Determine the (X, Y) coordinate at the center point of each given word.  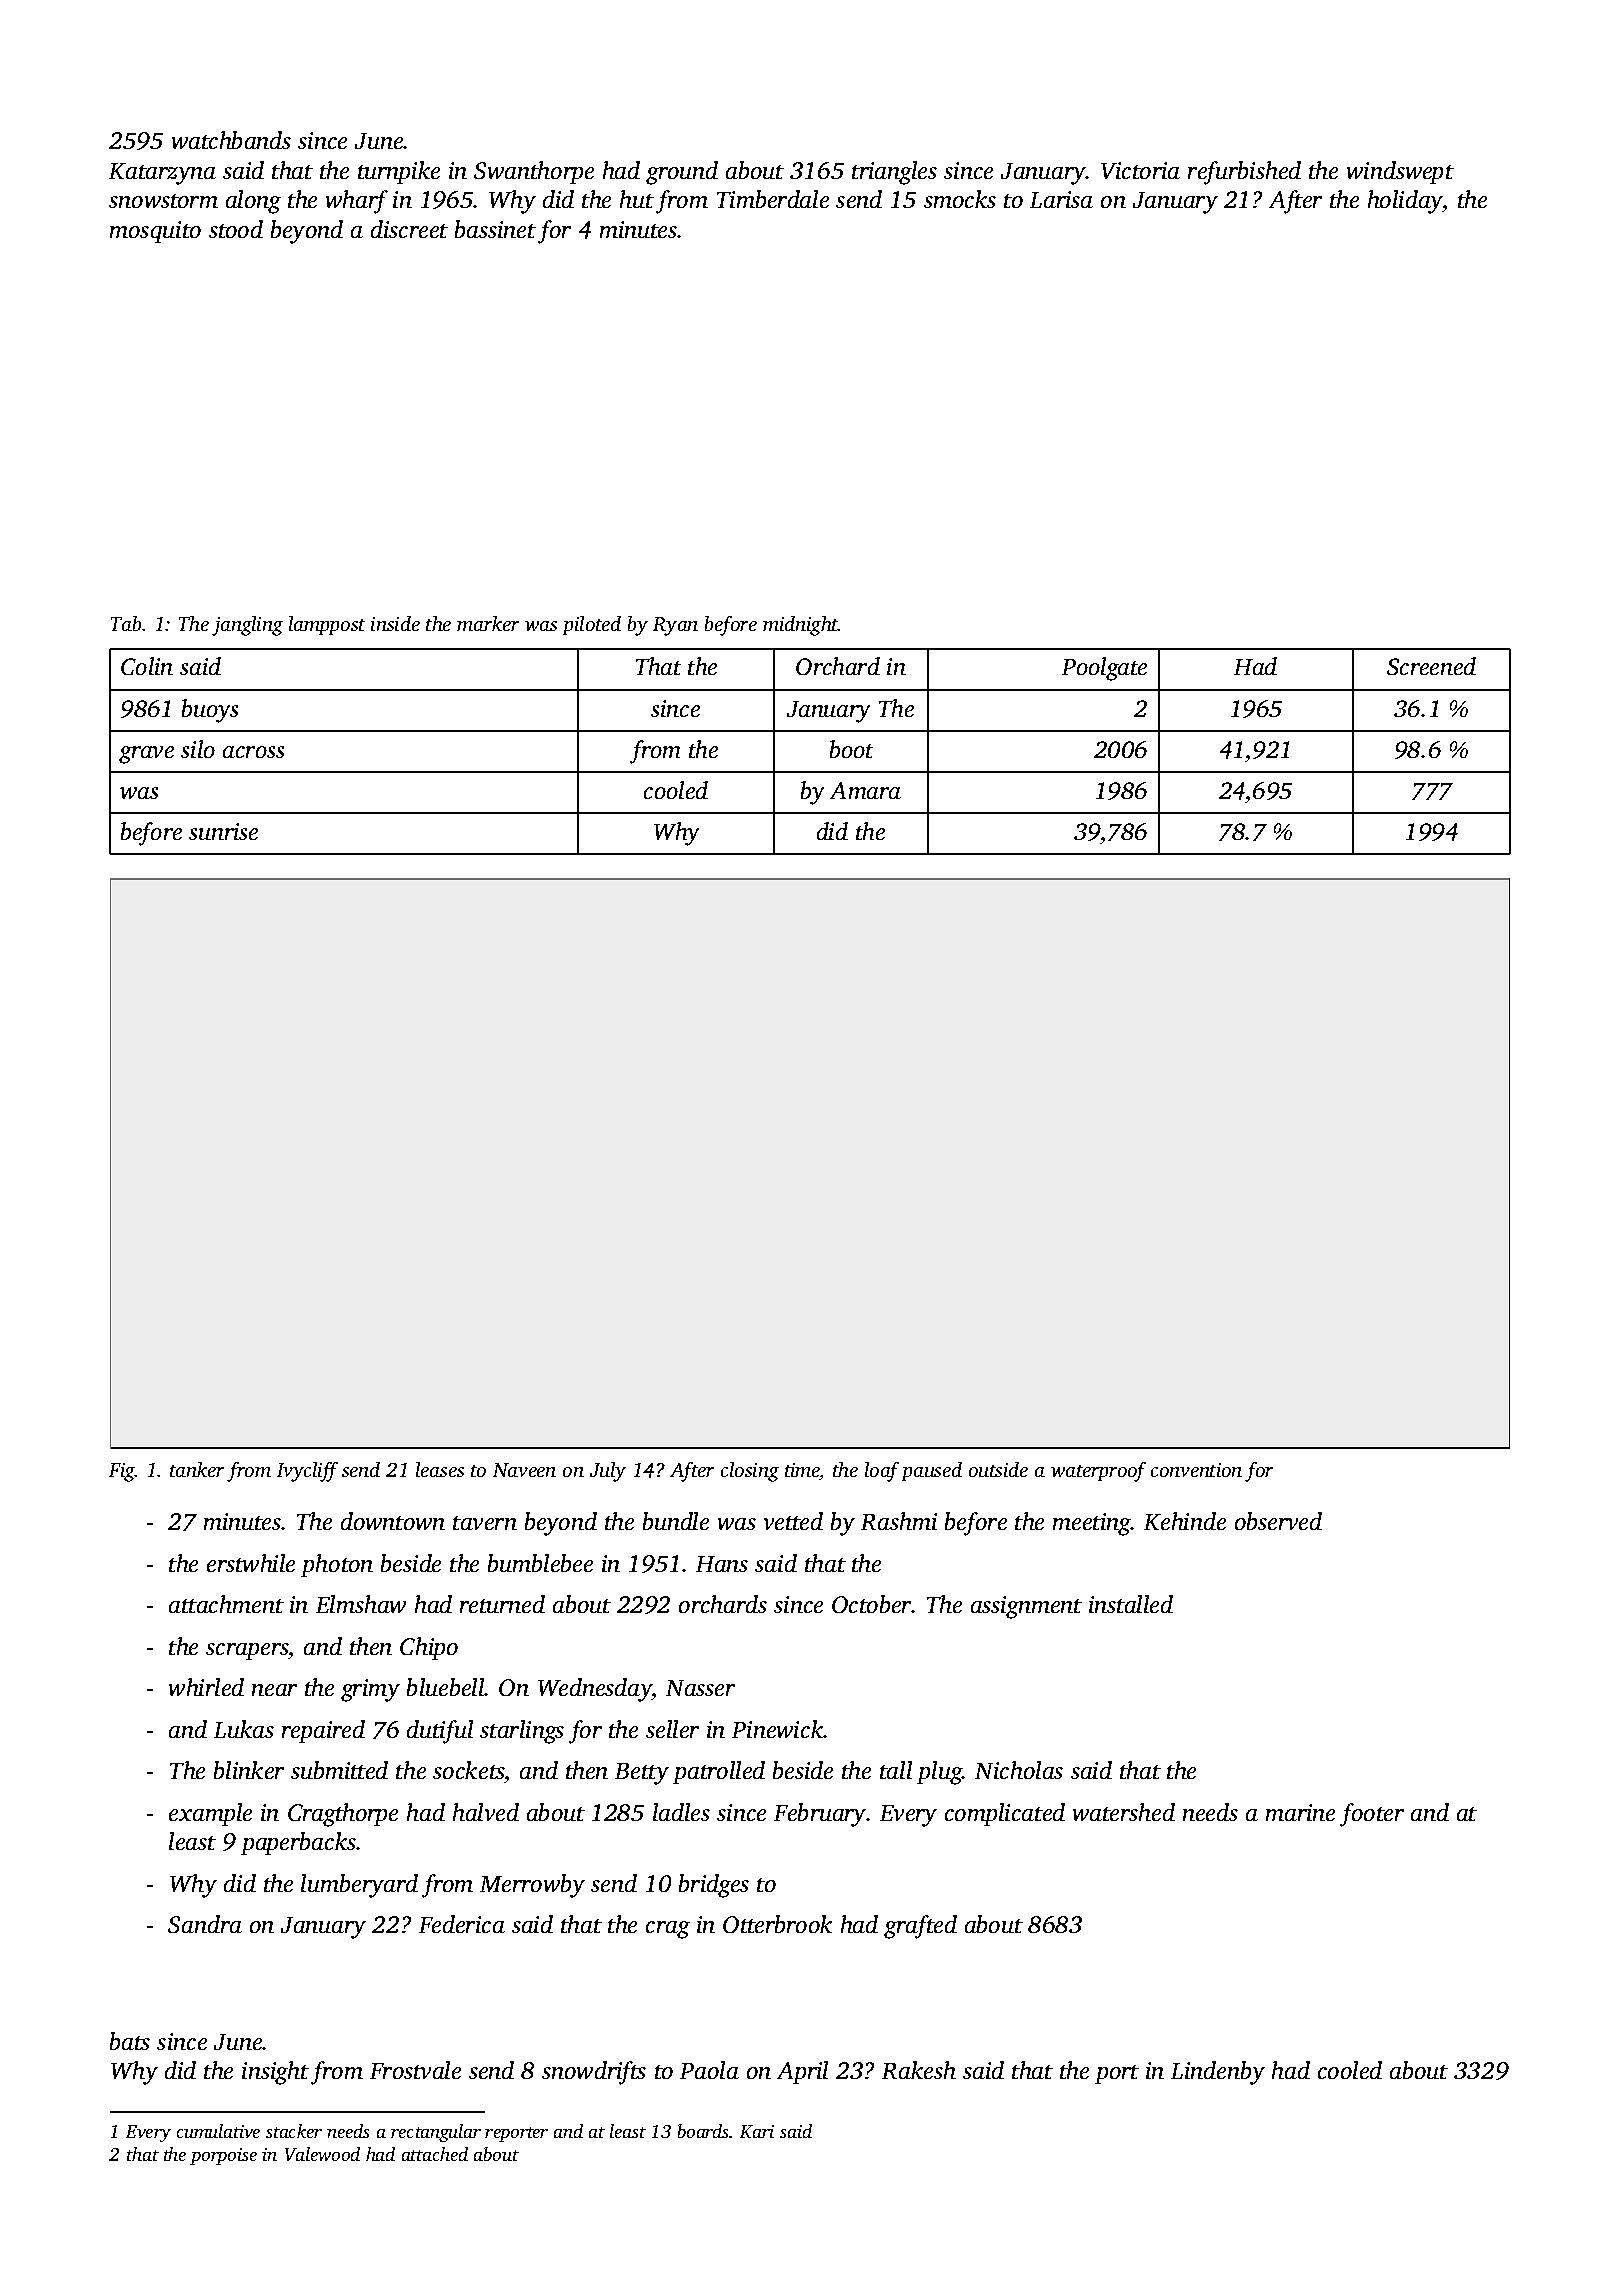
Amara (865, 790)
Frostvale (415, 2070)
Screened (1431, 666)
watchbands (231, 140)
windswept (1400, 172)
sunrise (223, 831)
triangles (894, 173)
